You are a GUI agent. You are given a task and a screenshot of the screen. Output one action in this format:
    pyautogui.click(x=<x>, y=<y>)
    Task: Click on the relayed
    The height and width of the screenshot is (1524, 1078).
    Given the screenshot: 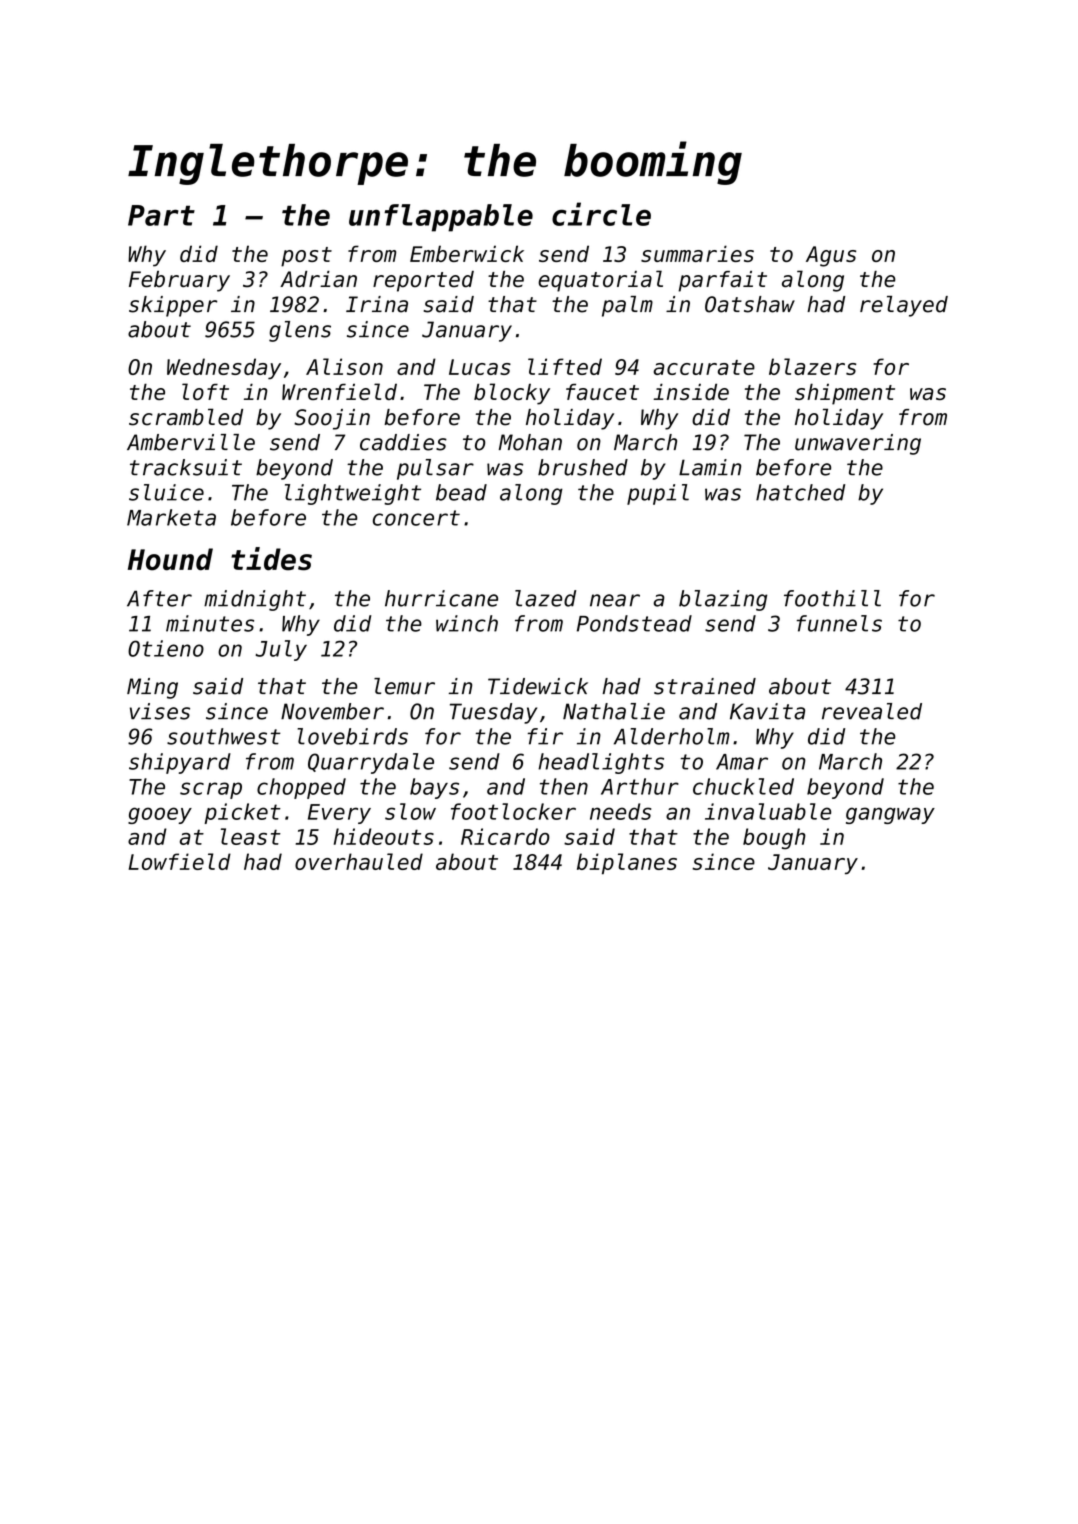 What is the action you would take?
    pyautogui.click(x=904, y=306)
